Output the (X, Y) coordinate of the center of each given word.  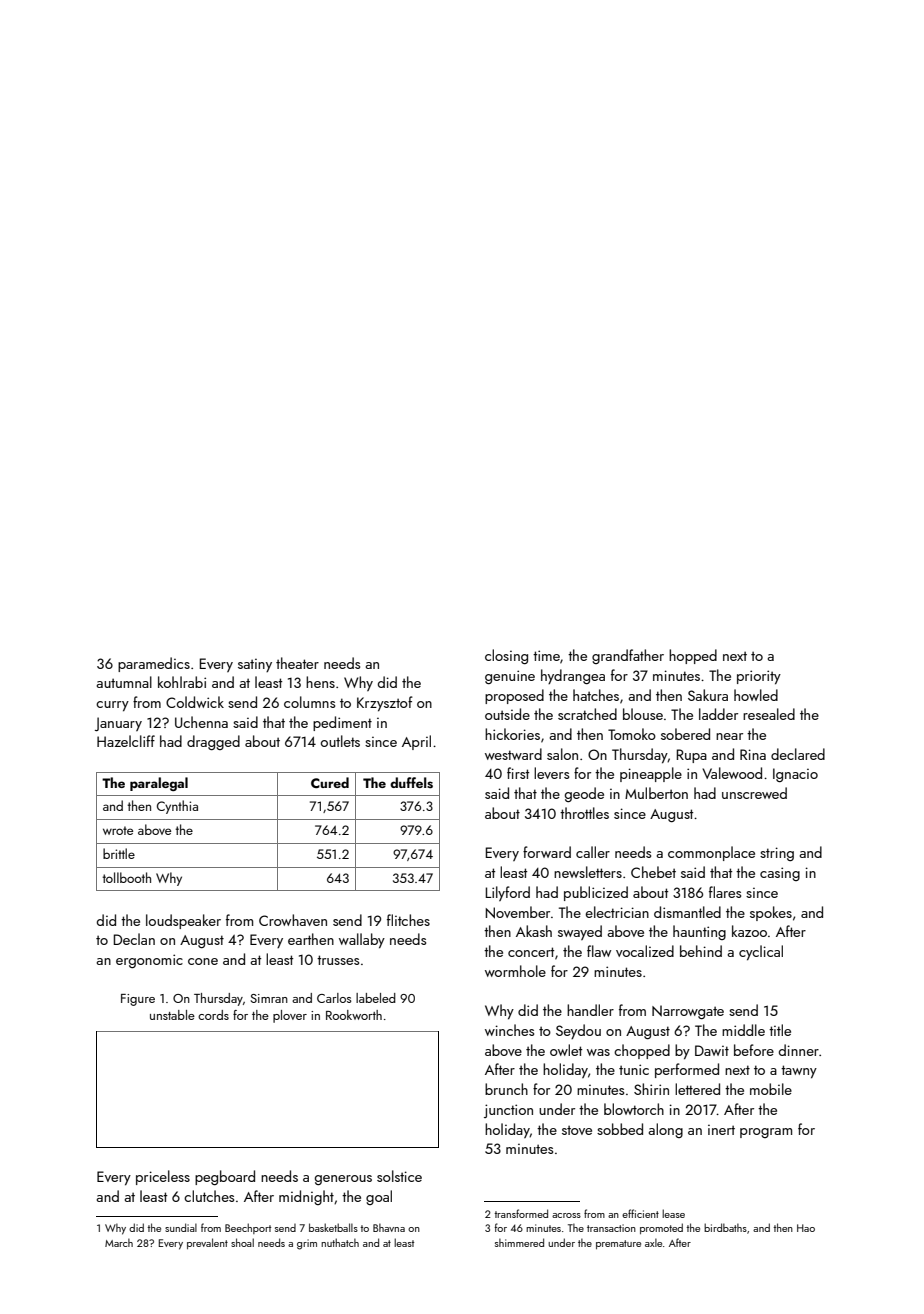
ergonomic (149, 961)
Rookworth (354, 1015)
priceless (163, 1177)
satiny (255, 665)
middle (743, 1030)
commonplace (711, 853)
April (416, 742)
